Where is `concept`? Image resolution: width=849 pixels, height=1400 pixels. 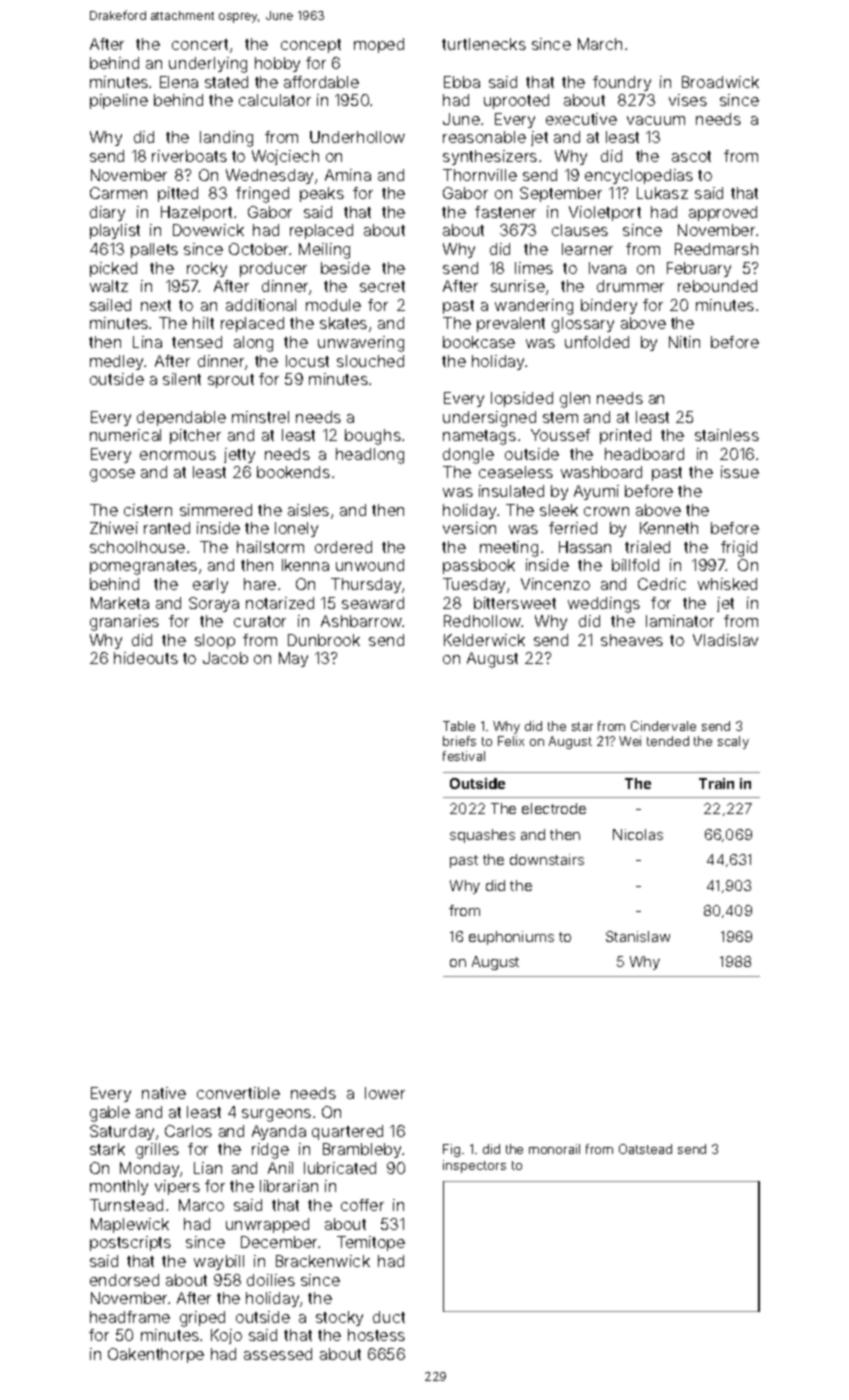 concept is located at coordinates (311, 46).
